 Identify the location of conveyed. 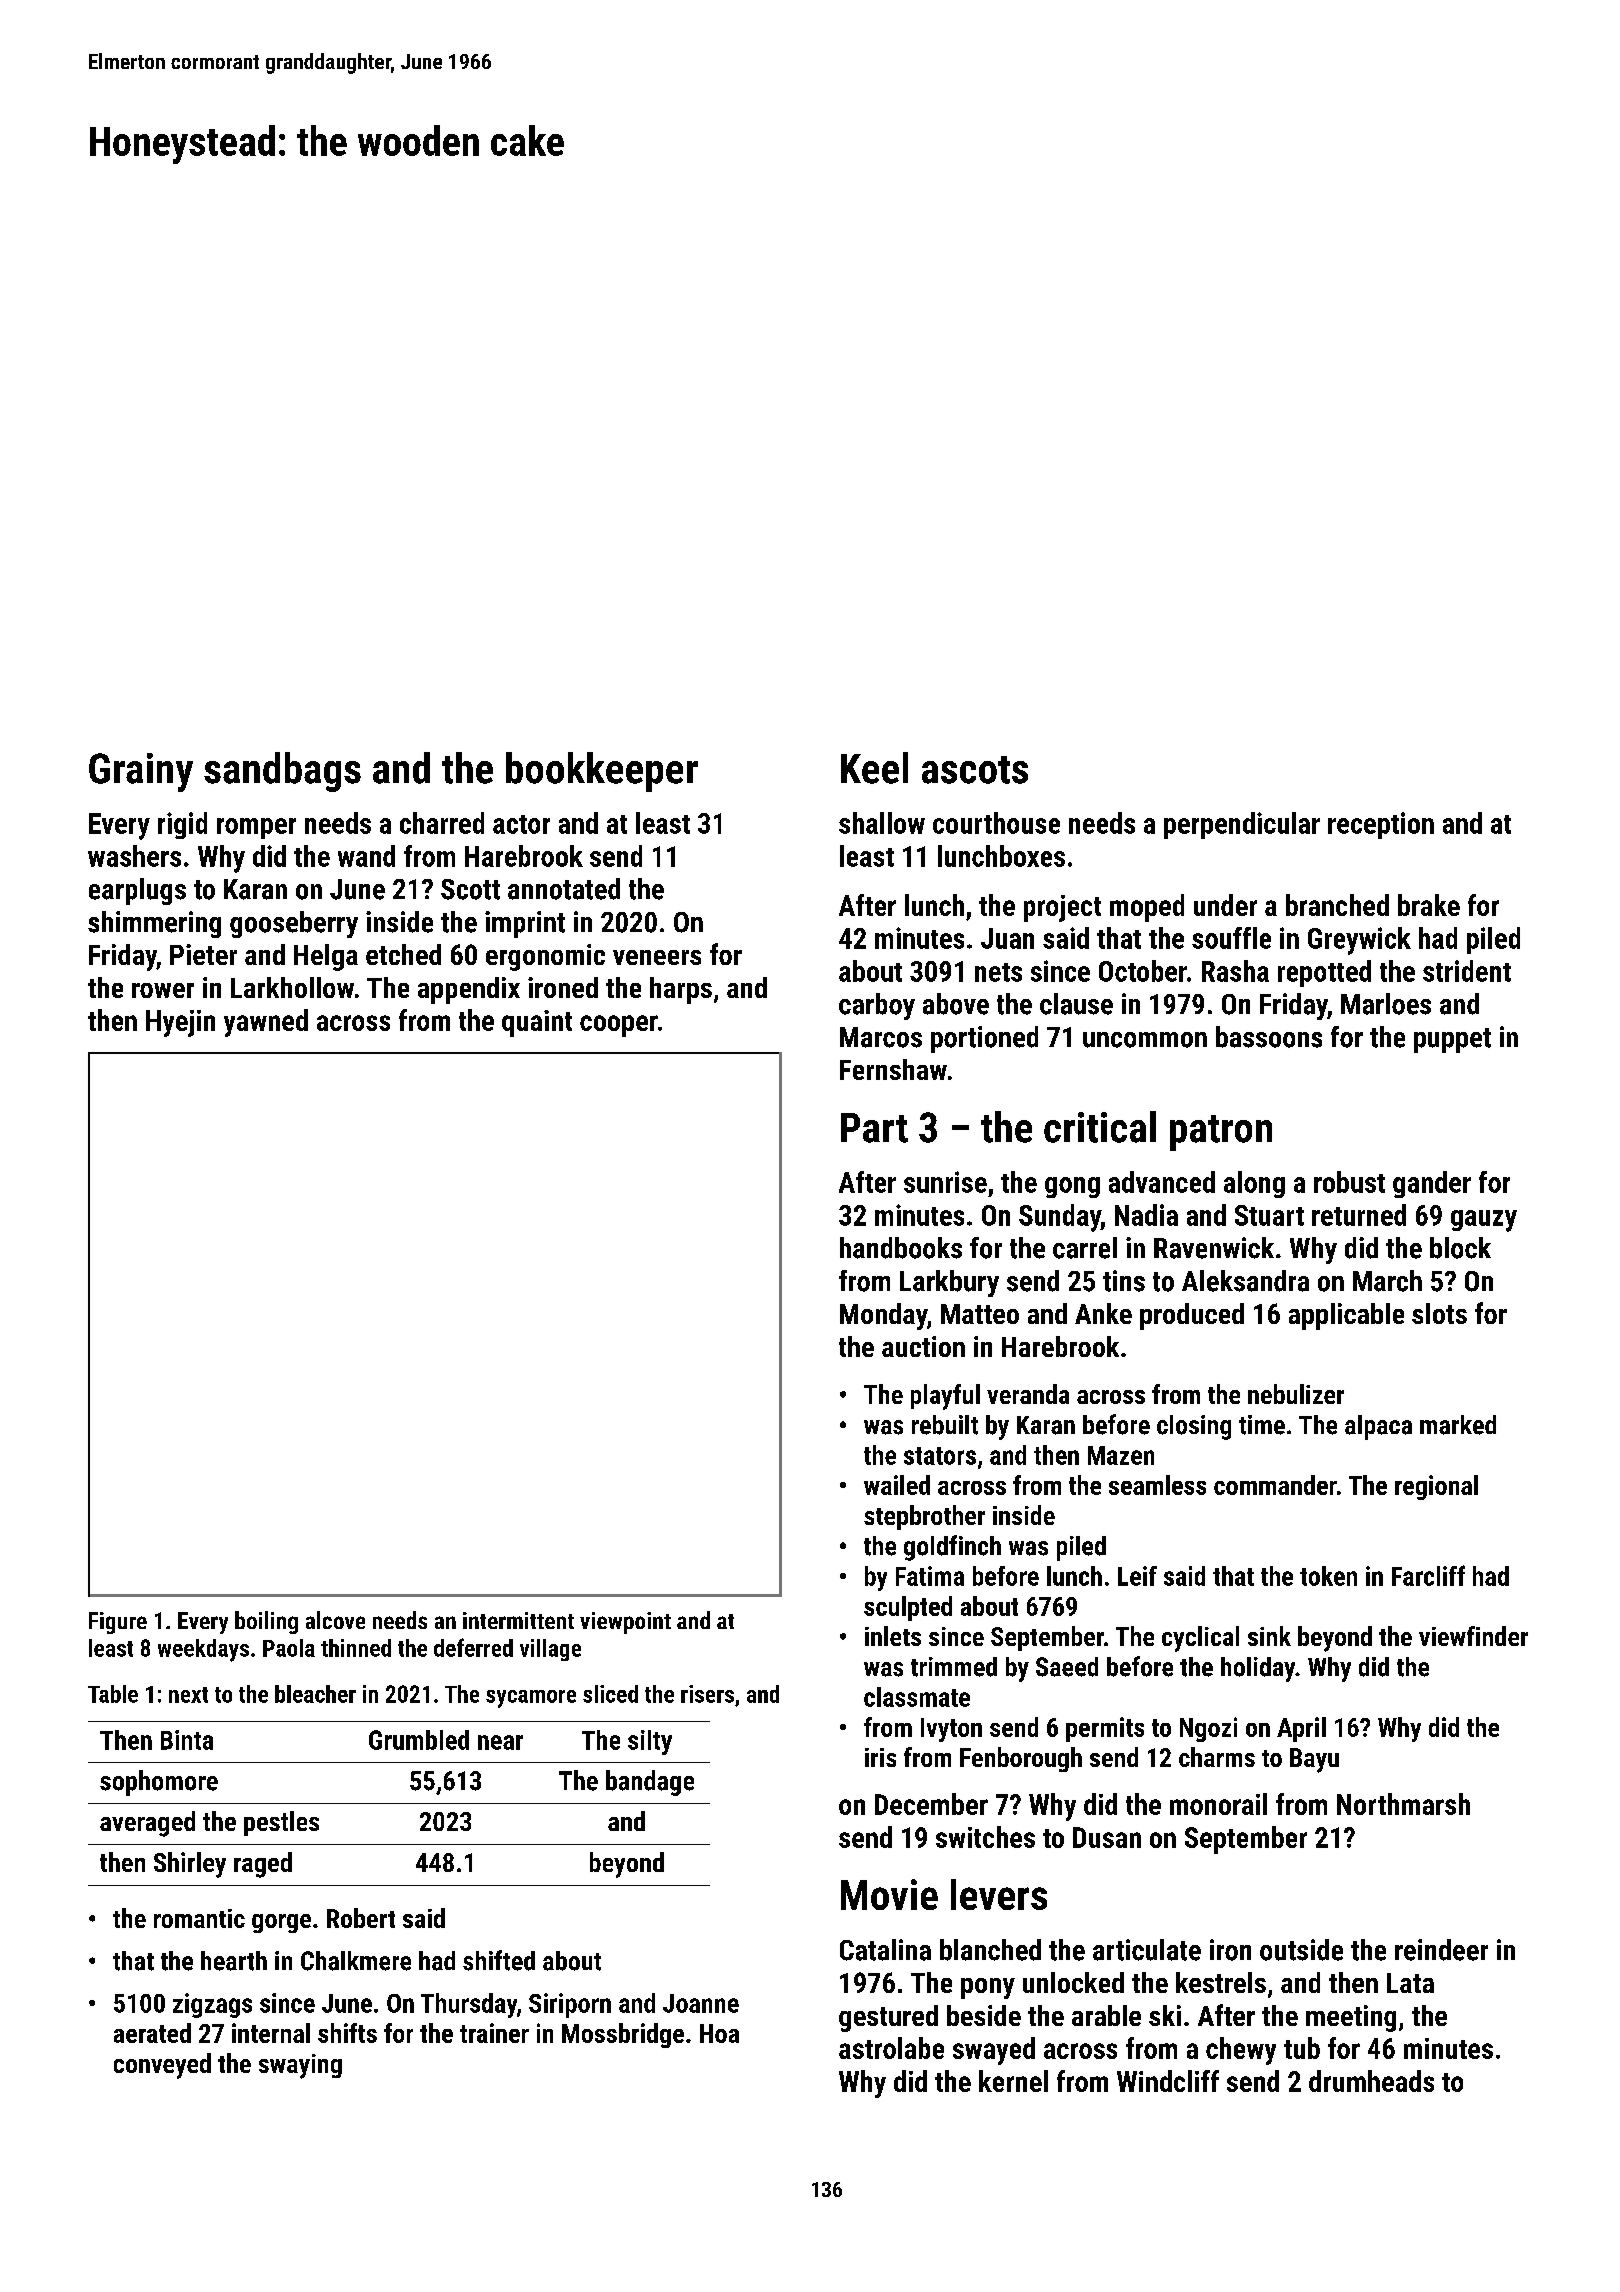
(162, 2066).
